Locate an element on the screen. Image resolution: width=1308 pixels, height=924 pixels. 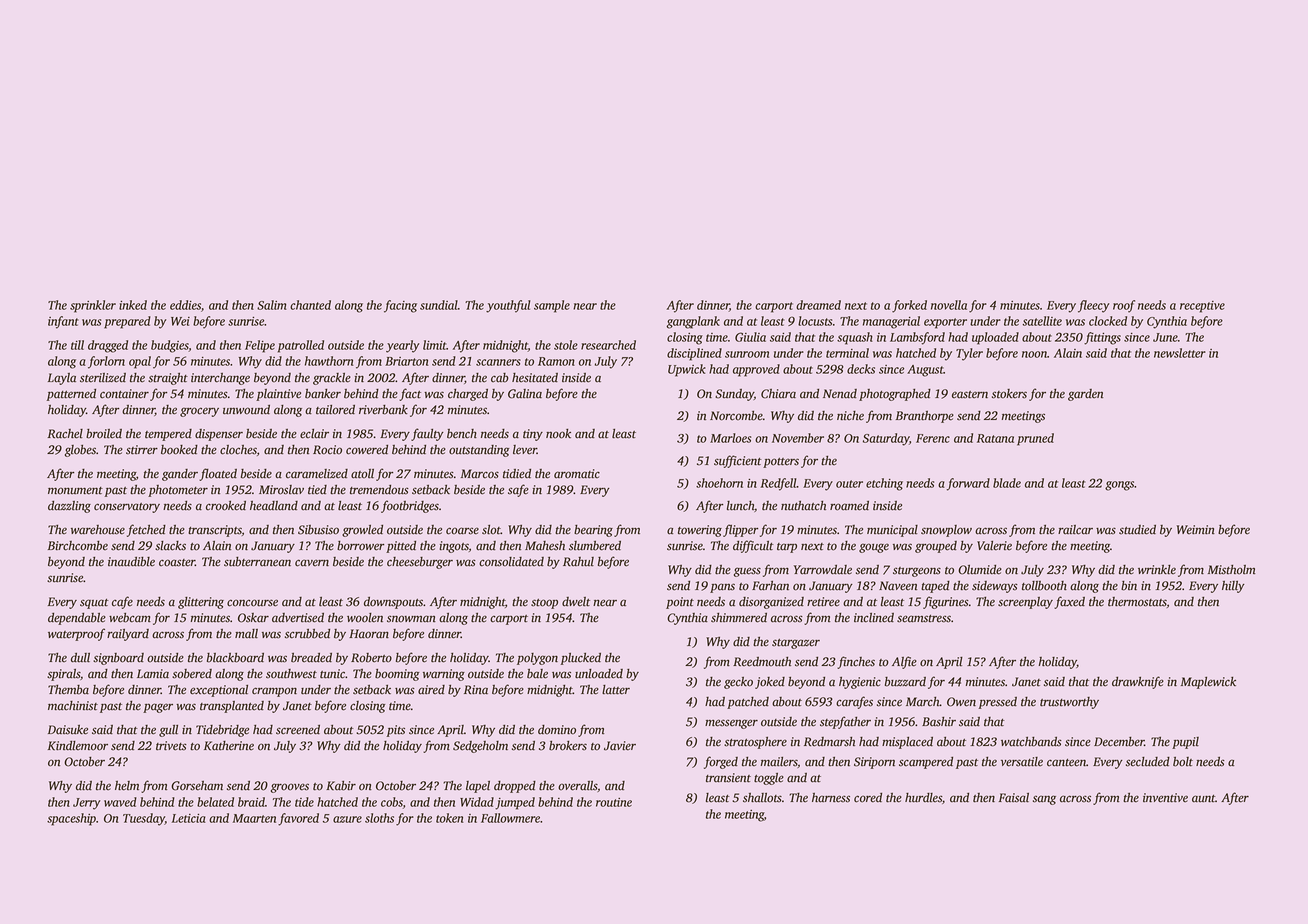
uploaded is located at coordinates (995, 338).
